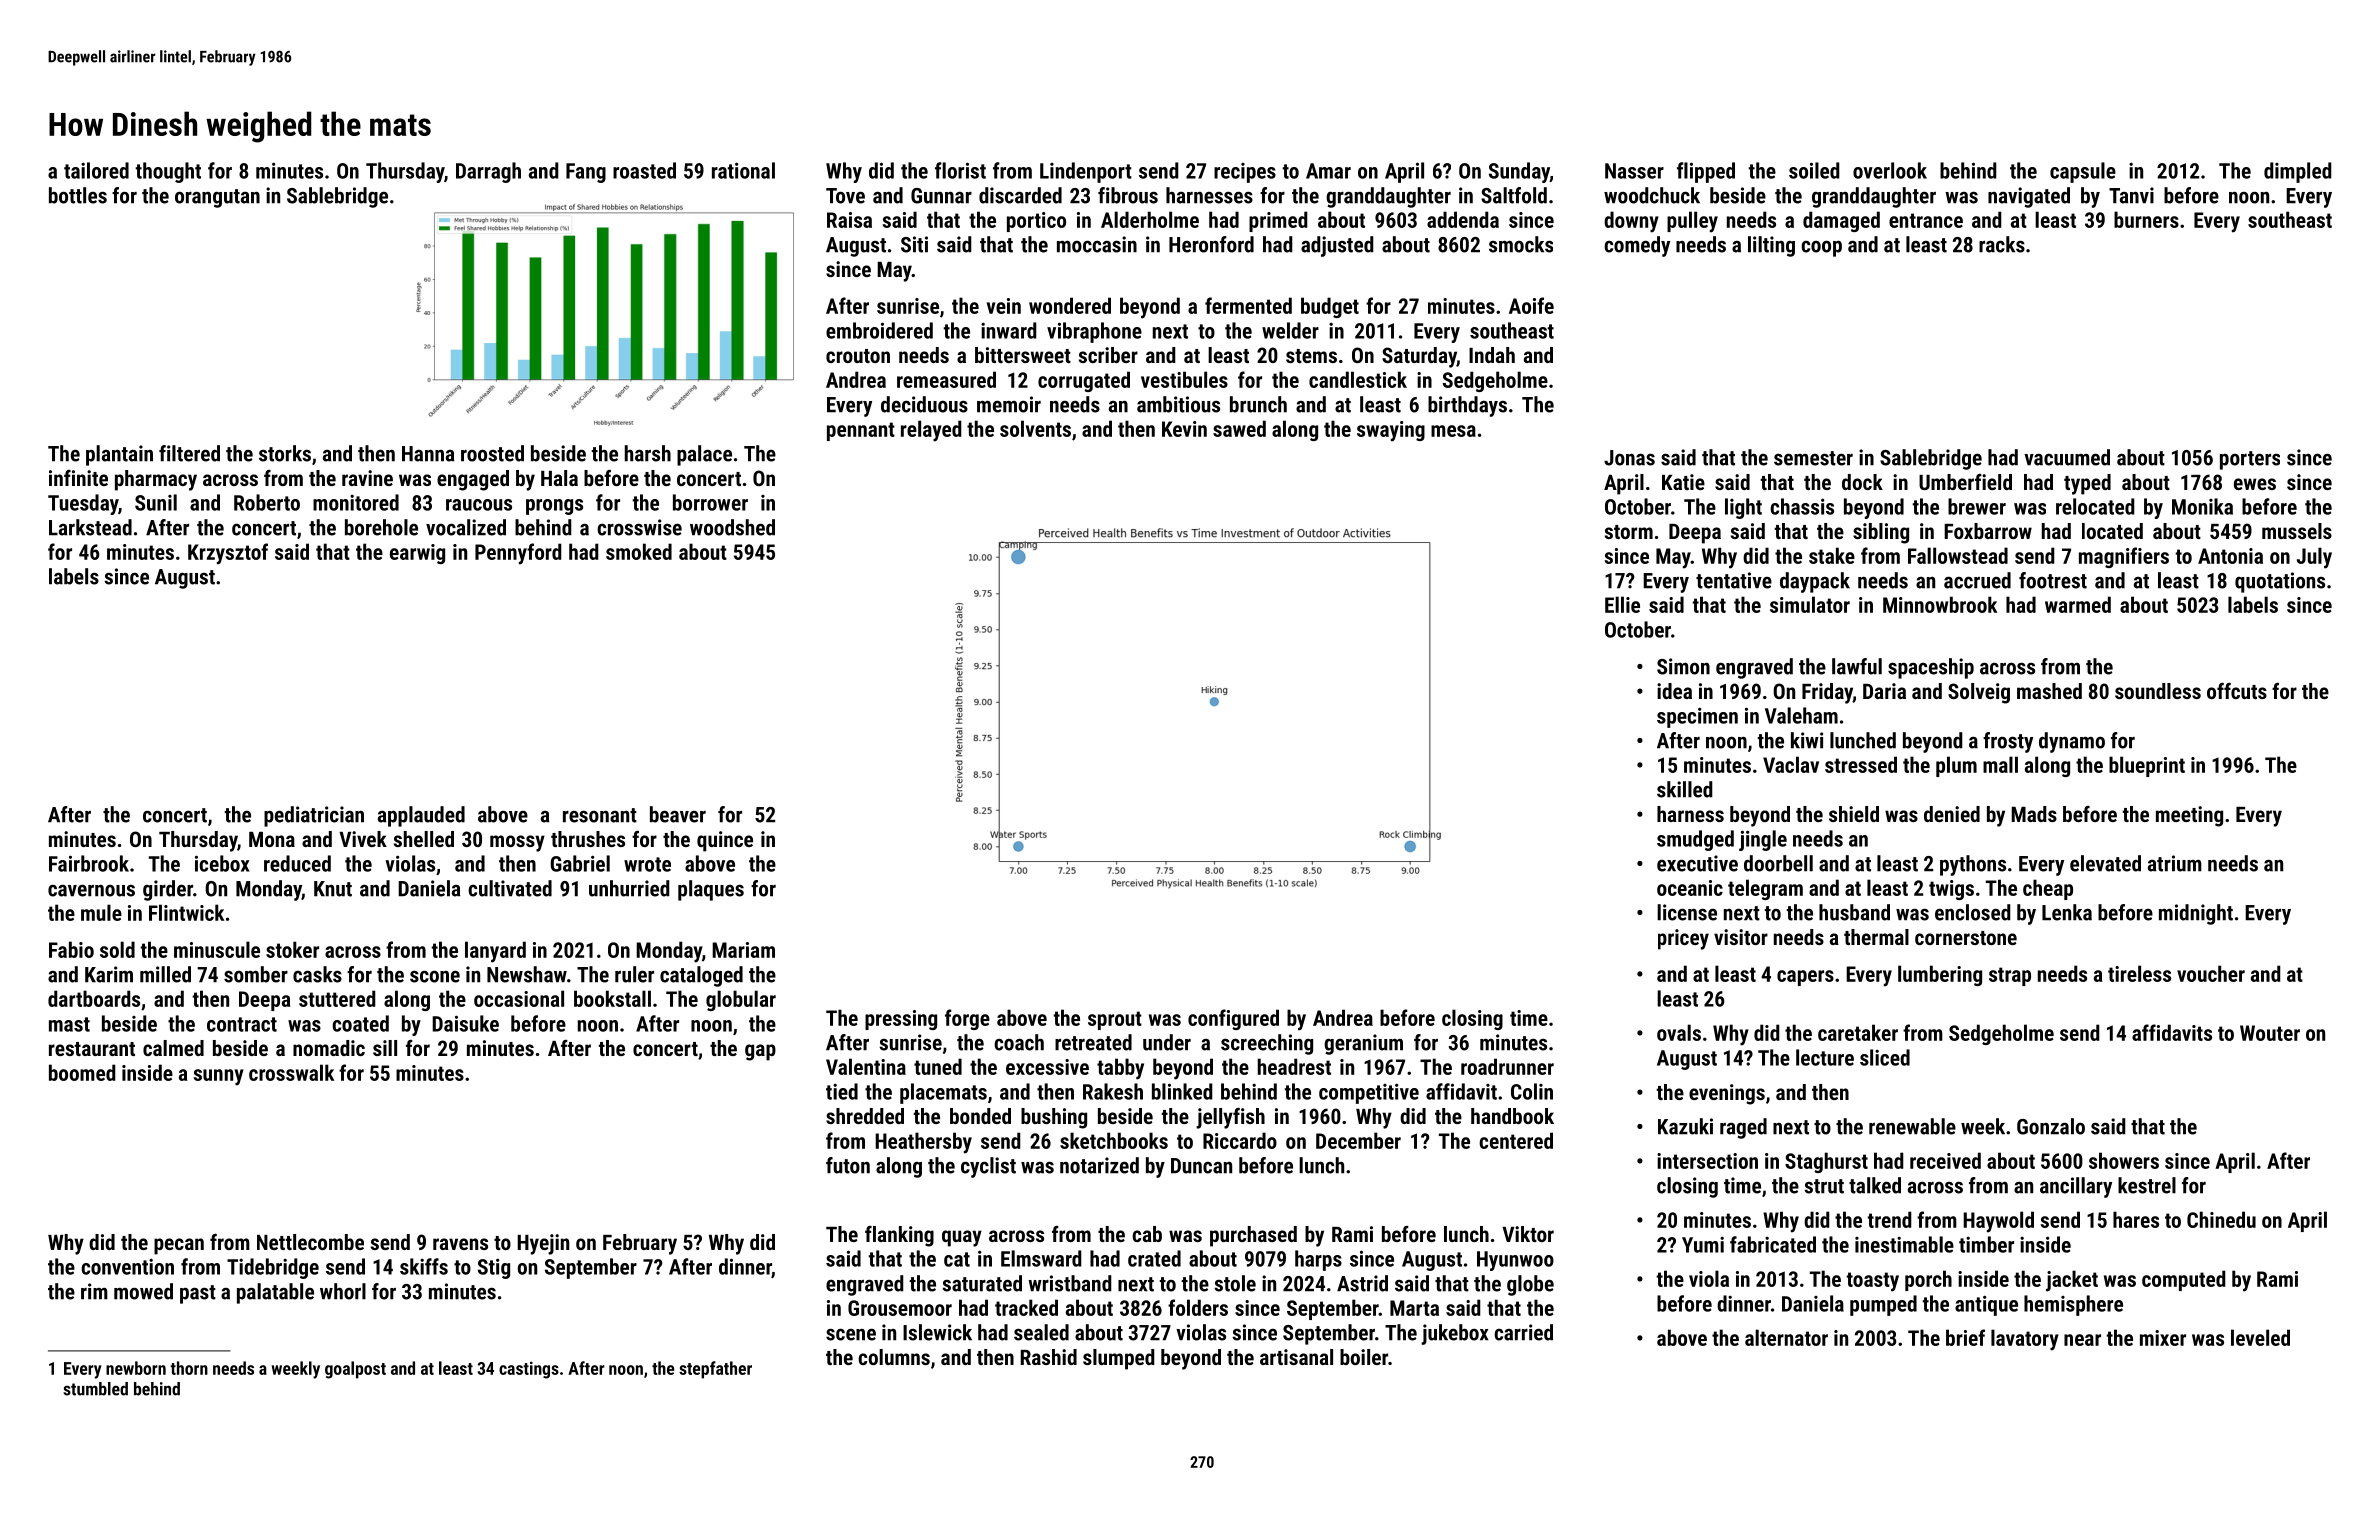 The height and width of the screenshot is (1540, 2380). I want to click on crosswalk, so click(291, 1072).
